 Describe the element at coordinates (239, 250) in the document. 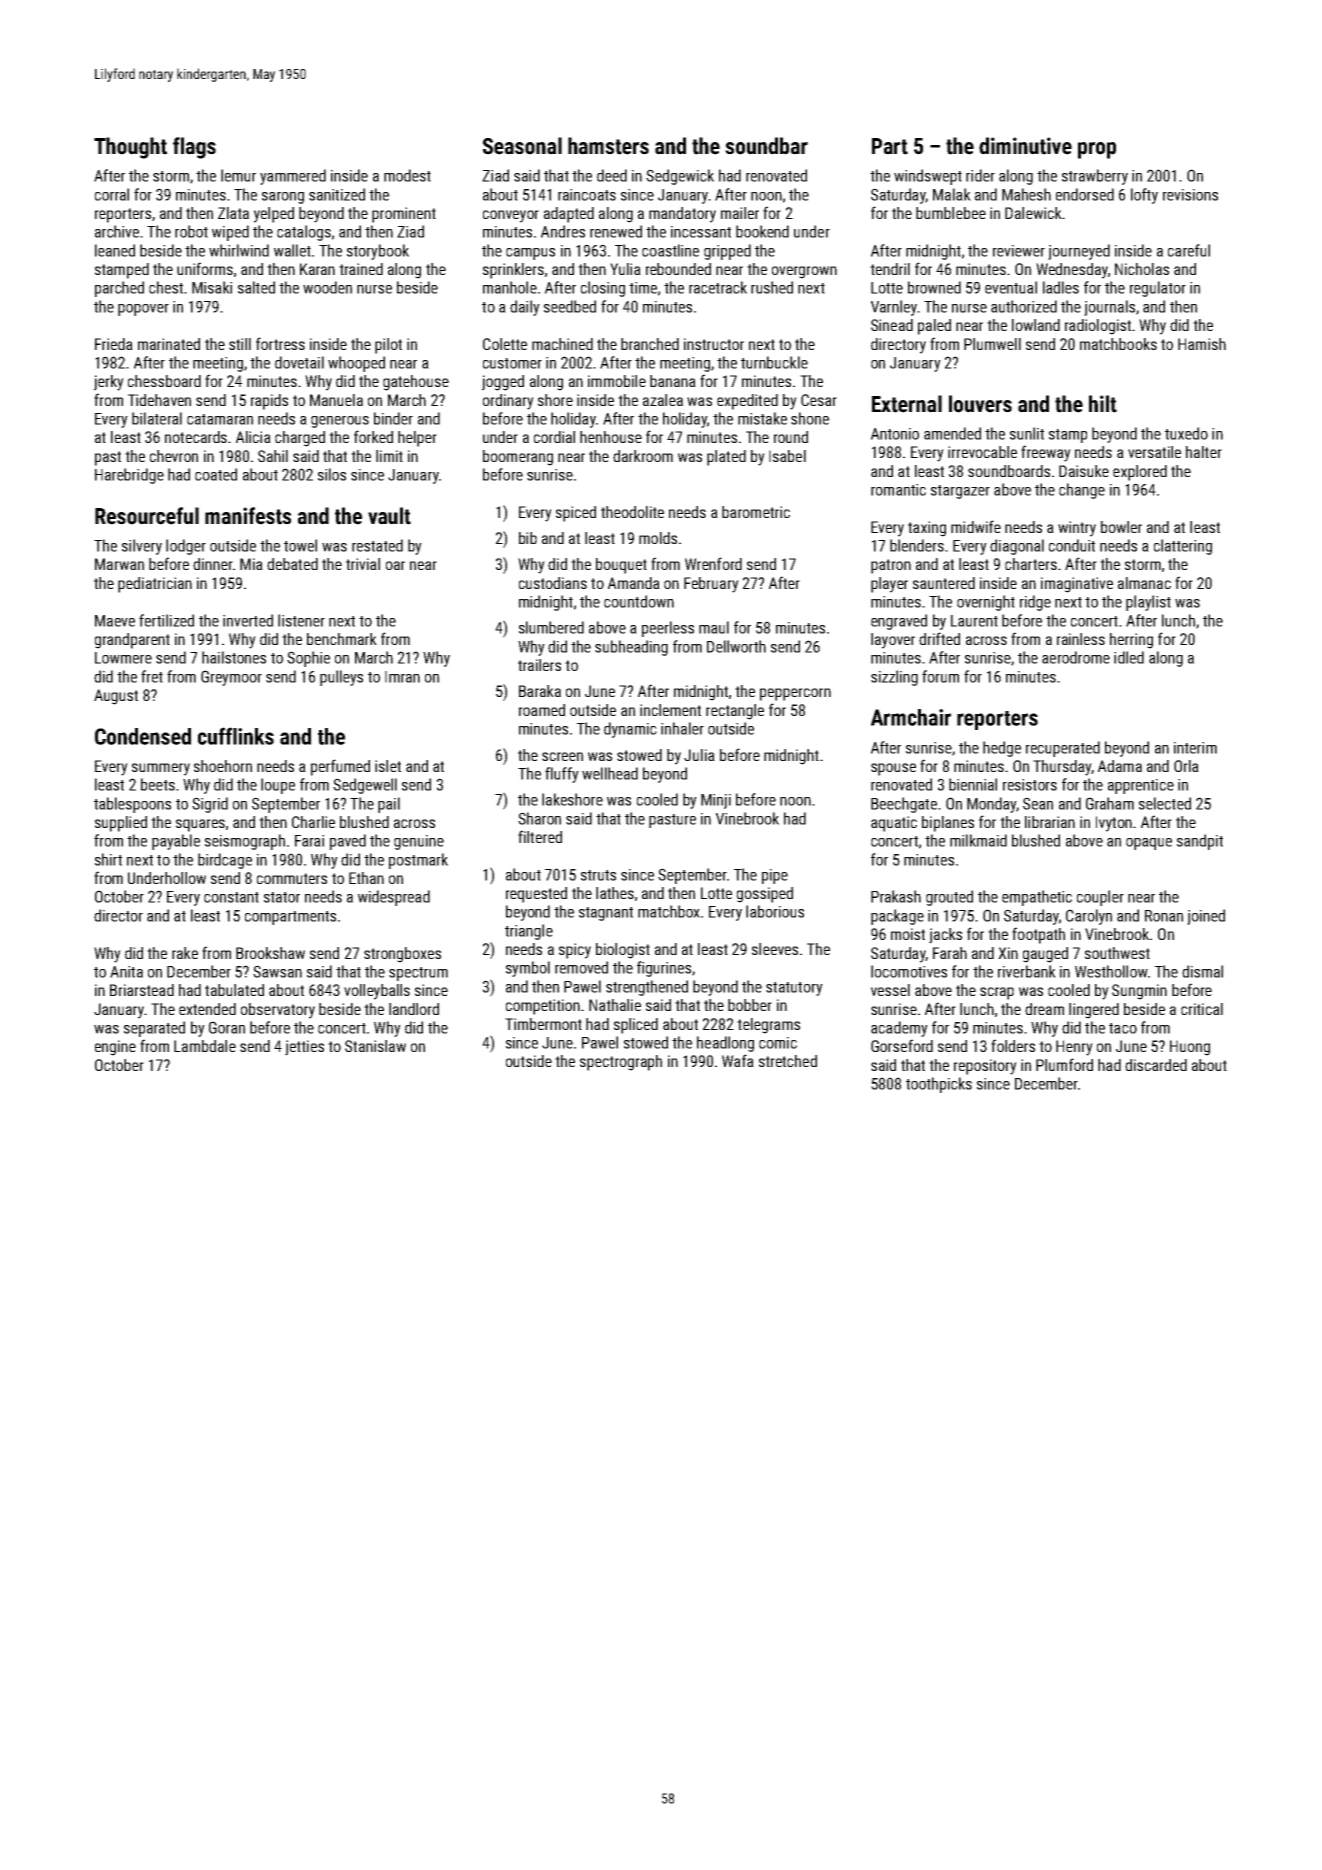

I see `whirlwind` at that location.
